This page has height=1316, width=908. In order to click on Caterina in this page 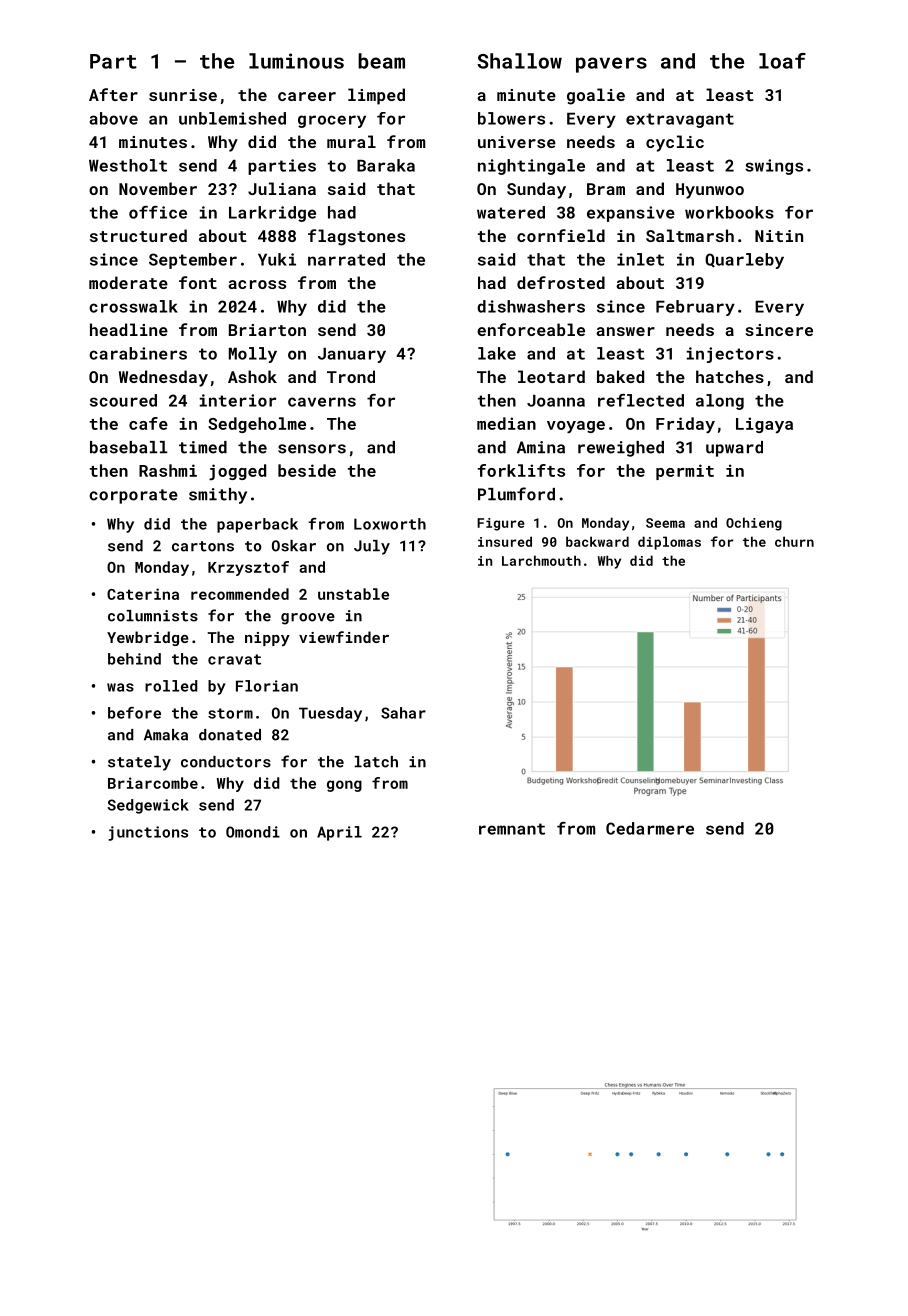, I will do `click(143, 594)`.
